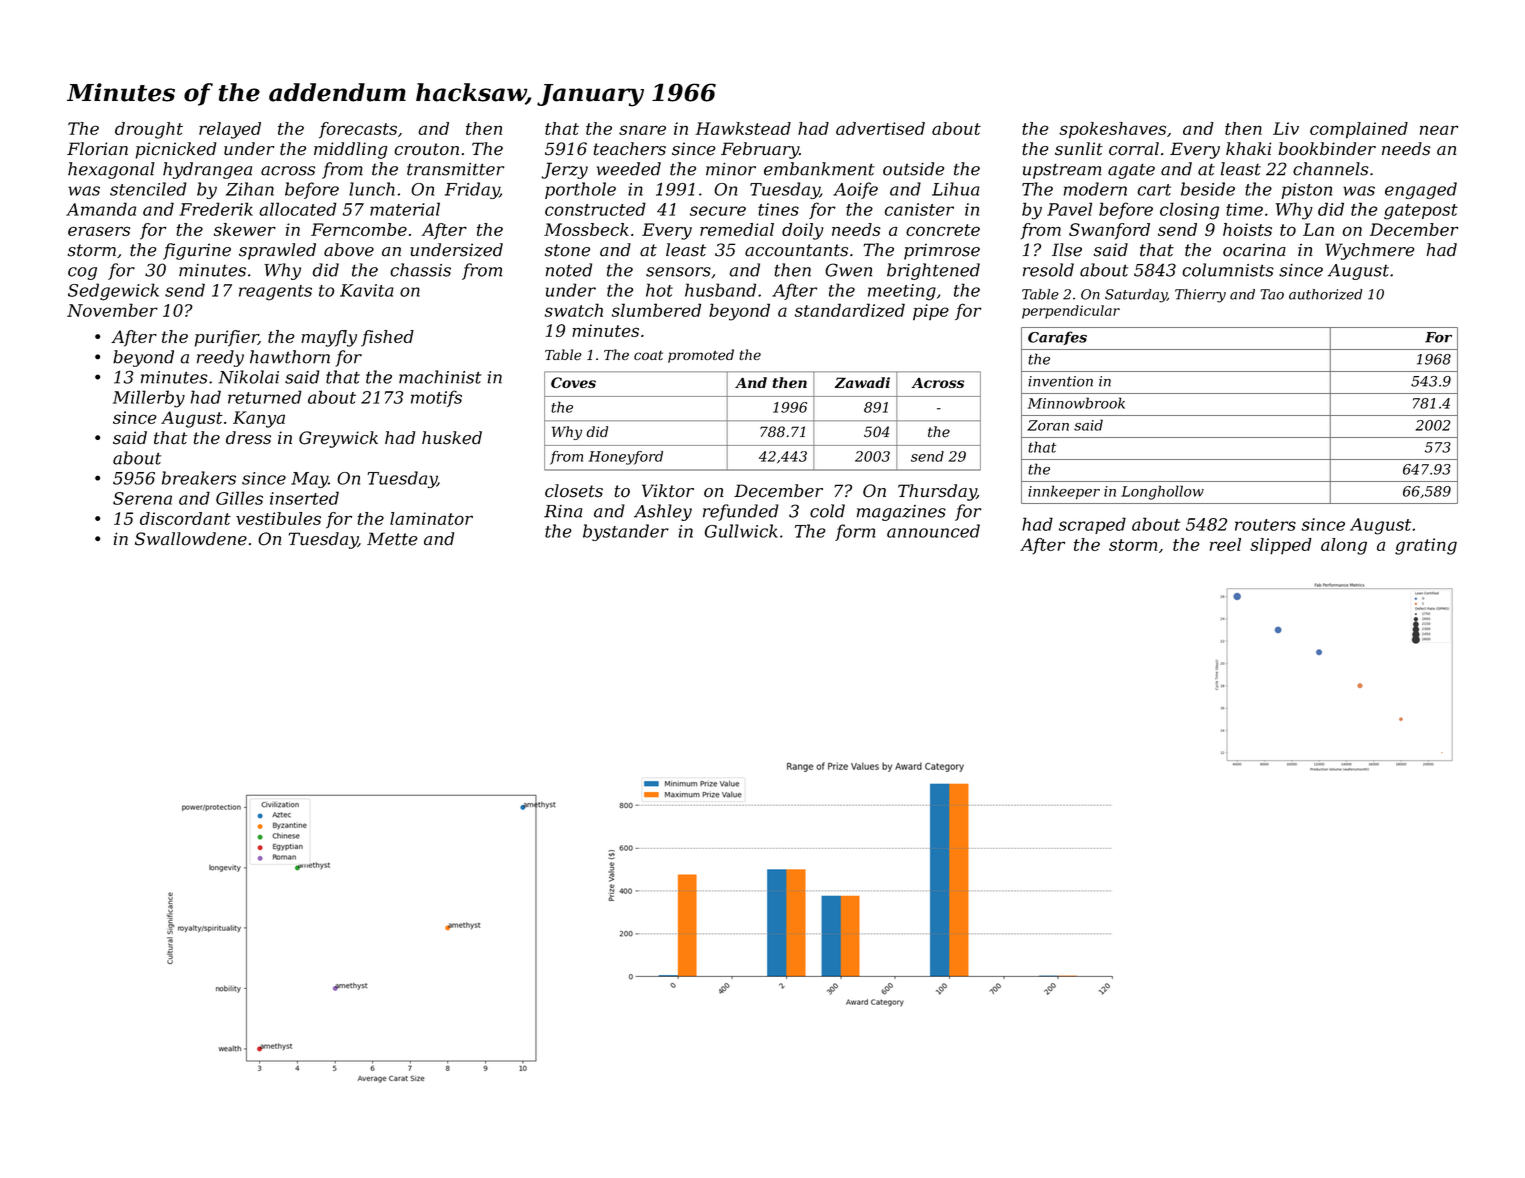 This document has width=1525, height=1178. I want to click on Millerby, so click(149, 399).
